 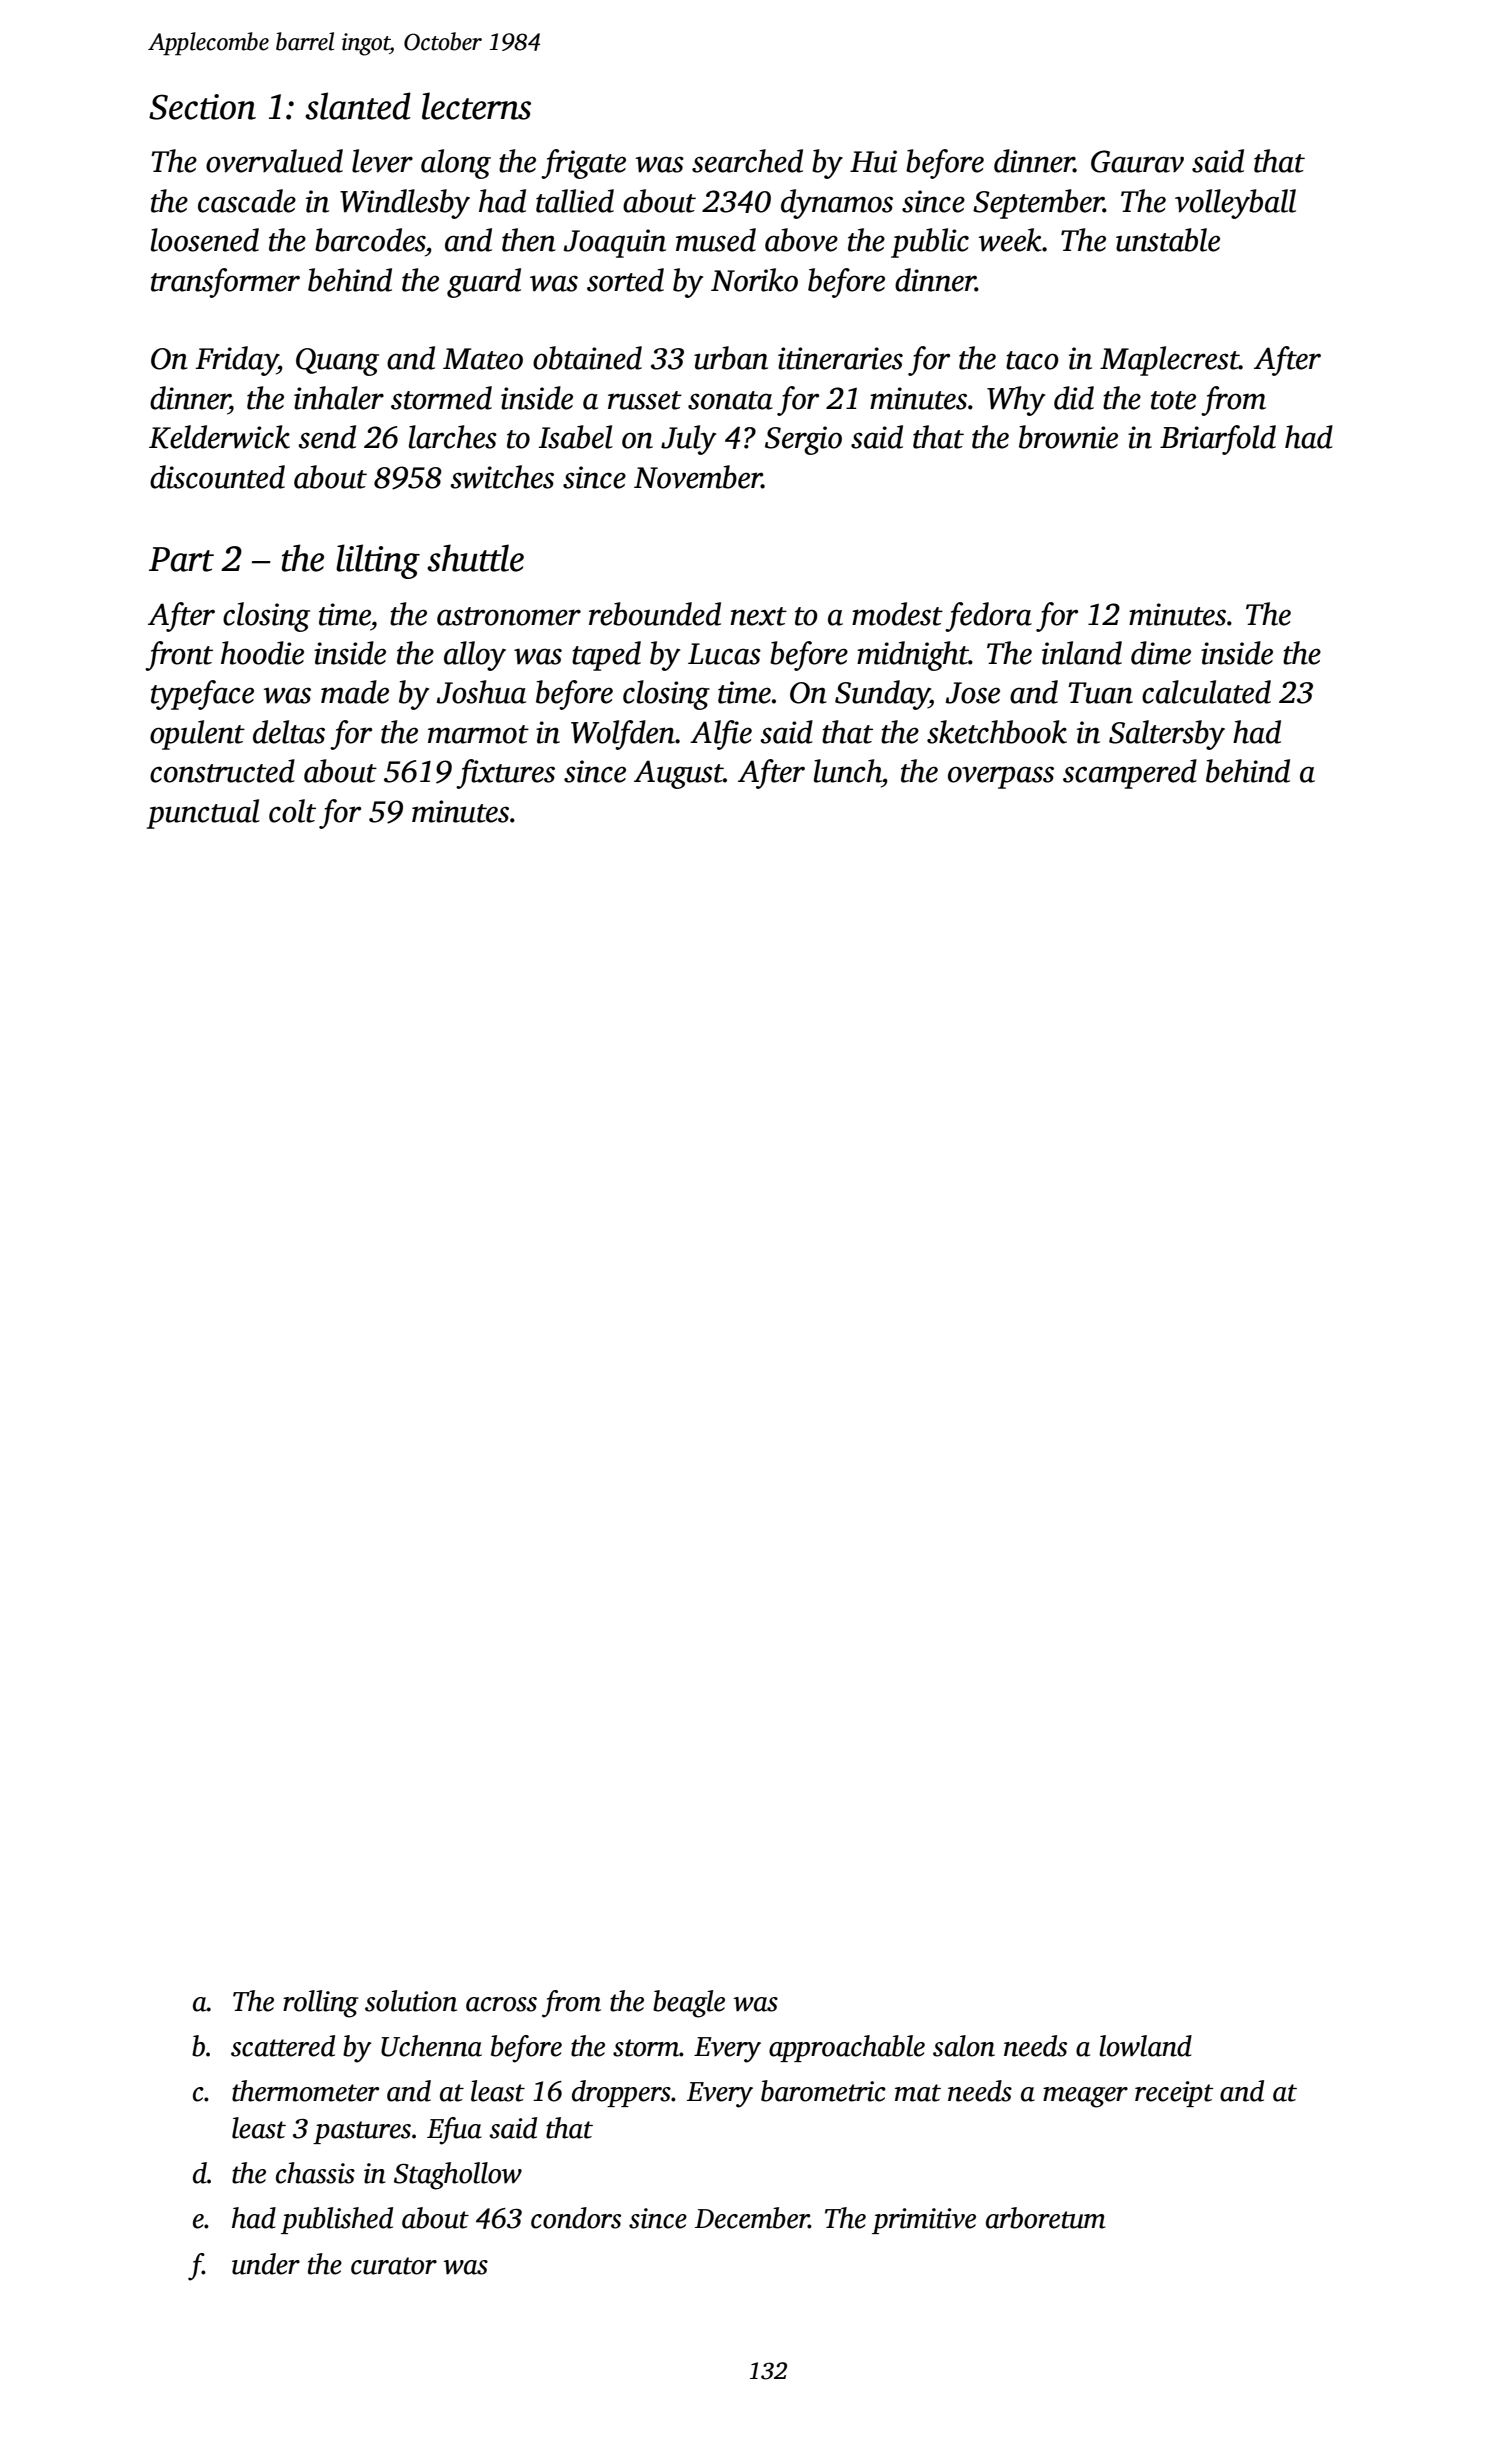 I want to click on across, so click(x=501, y=2004).
